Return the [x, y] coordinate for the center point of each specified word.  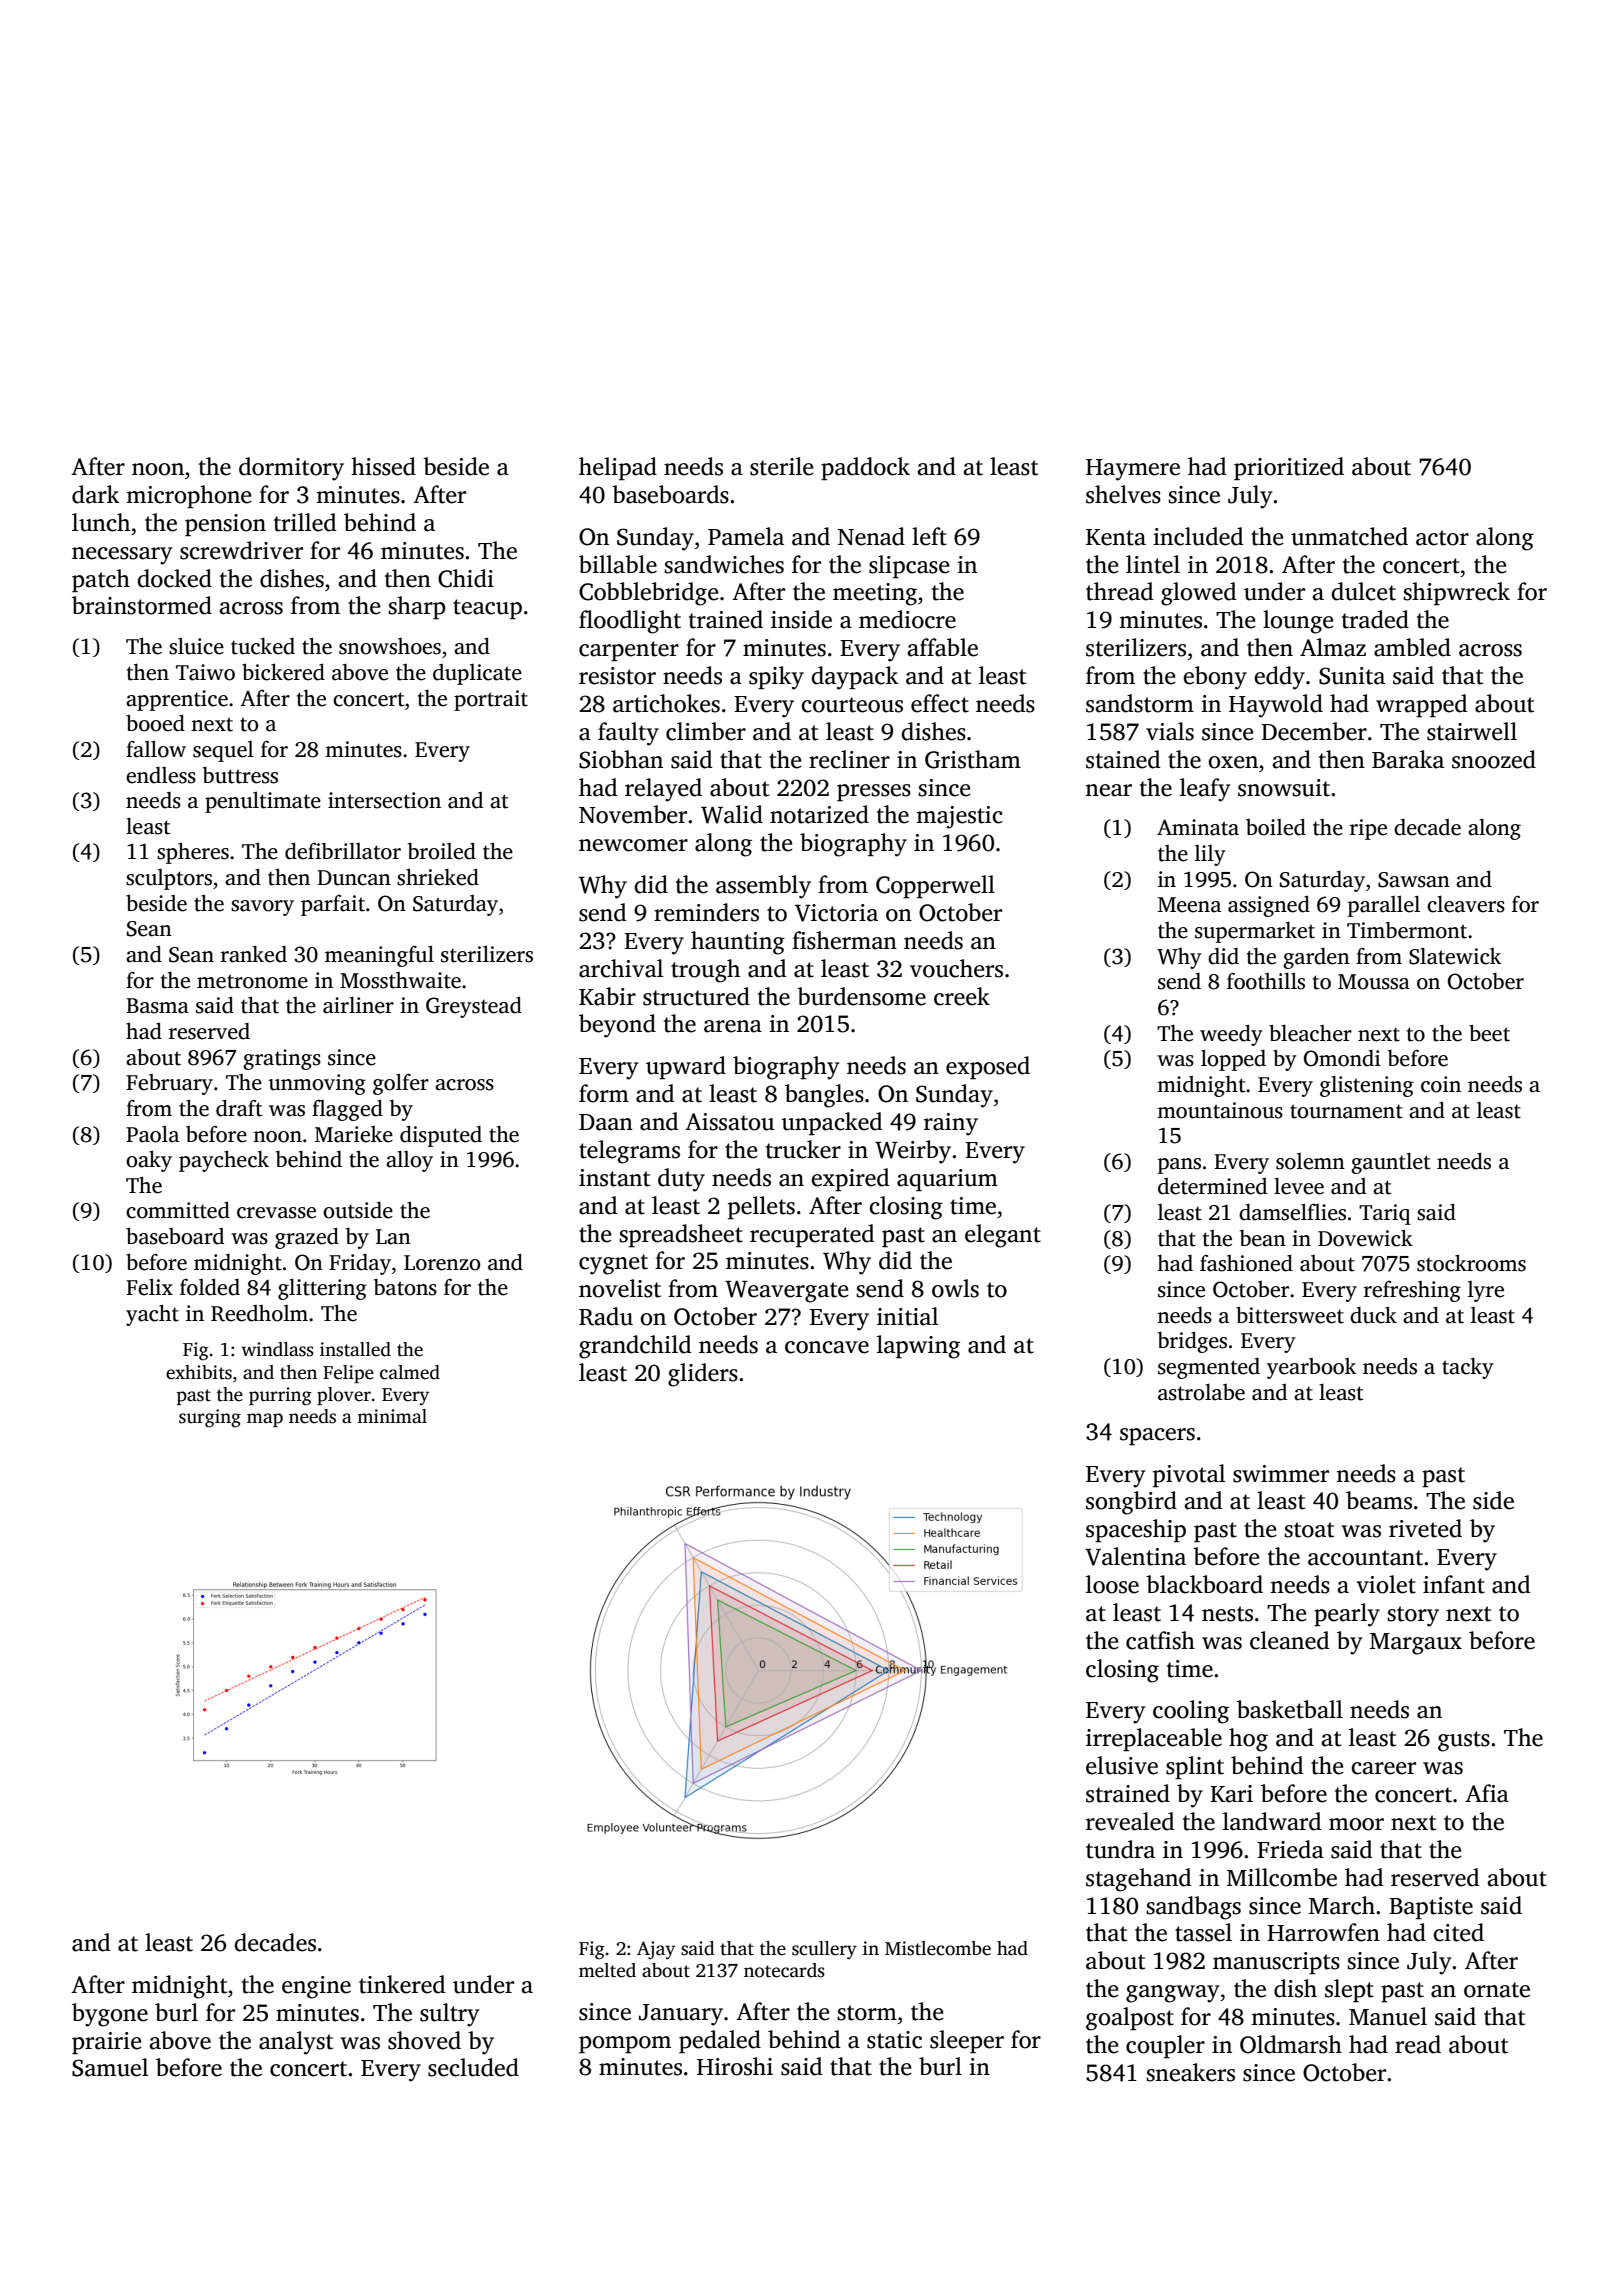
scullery [824, 1950]
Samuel [110, 2067]
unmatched [1349, 536]
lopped [1233, 1060]
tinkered [402, 1984]
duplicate [477, 674]
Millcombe [1282, 1877]
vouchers [956, 968]
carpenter [629, 651]
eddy [1279, 678]
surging [210, 1418]
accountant [1365, 1558]
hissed [383, 466]
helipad [618, 468]
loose [1112, 1584]
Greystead [474, 1007]
